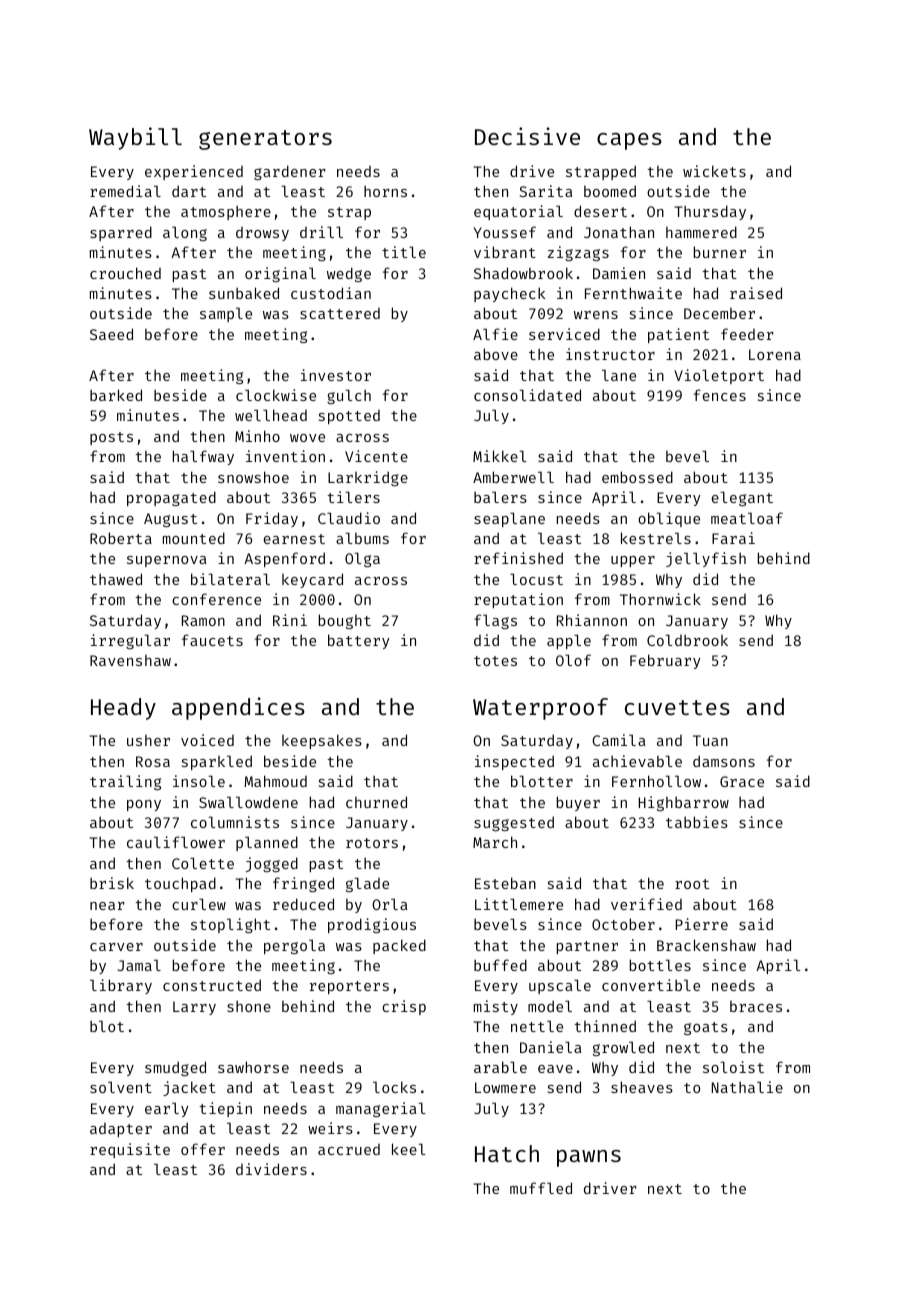  Describe the element at coordinates (742, 781) in the document. I see `Grace` at that location.
